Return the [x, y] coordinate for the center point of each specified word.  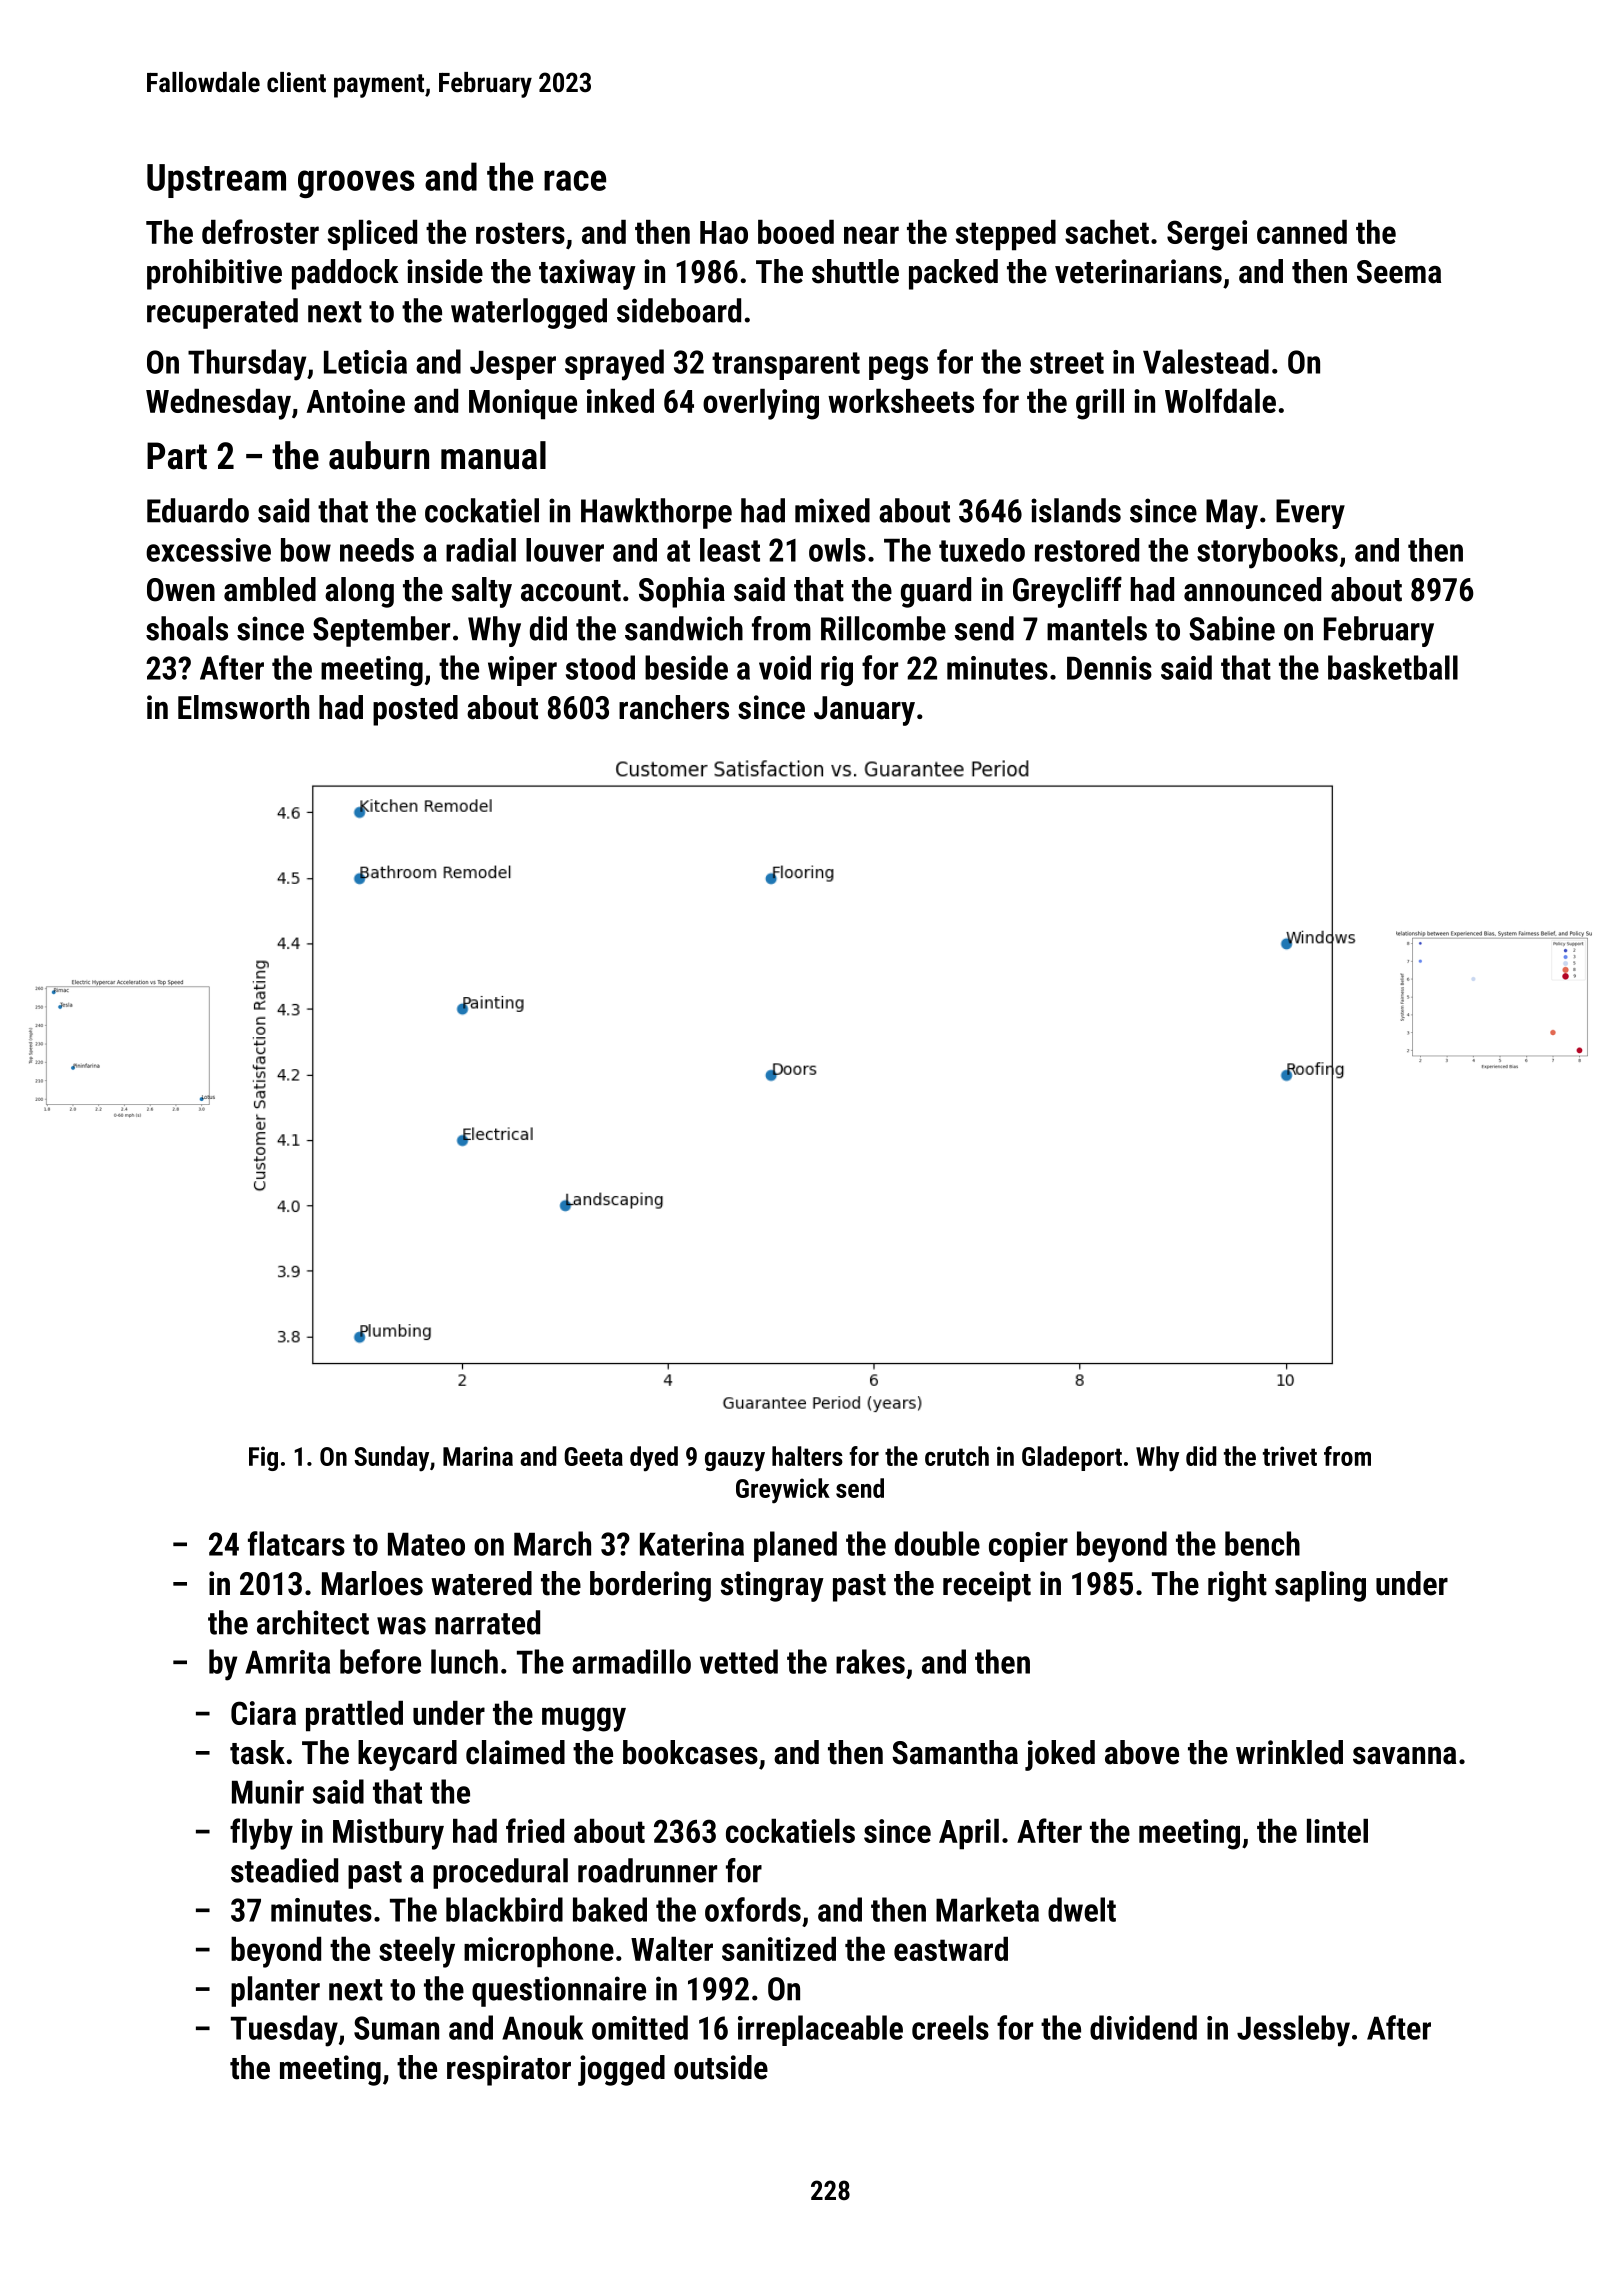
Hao [724, 232]
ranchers [674, 707]
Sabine [1232, 628]
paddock [345, 274]
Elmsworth [243, 707]
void [785, 667]
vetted [739, 1661]
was [401, 1626]
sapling [1320, 1586]
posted [415, 710]
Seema [1399, 272]
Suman [396, 2028]
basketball [1393, 667]
